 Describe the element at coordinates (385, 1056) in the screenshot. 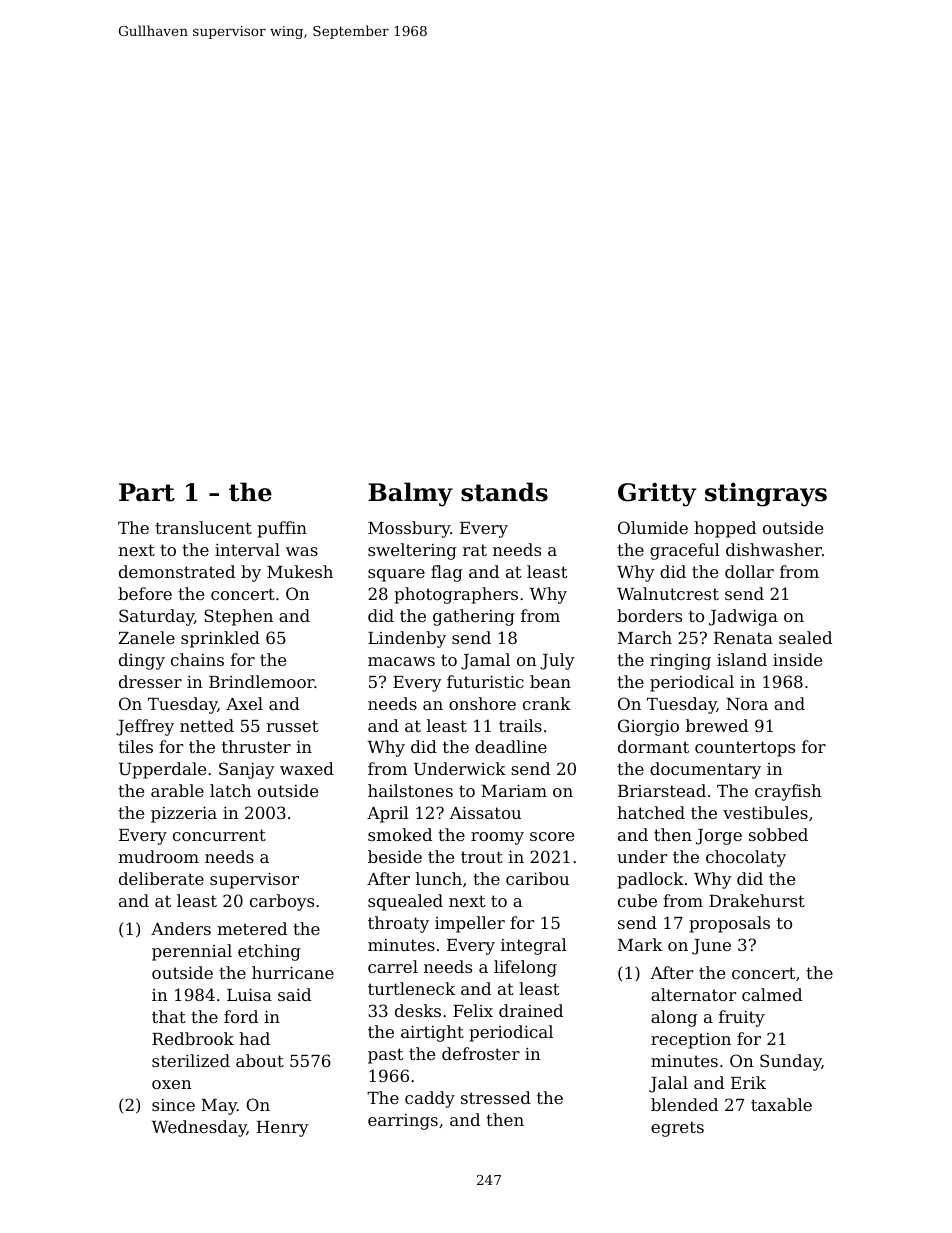

I see `past` at that location.
